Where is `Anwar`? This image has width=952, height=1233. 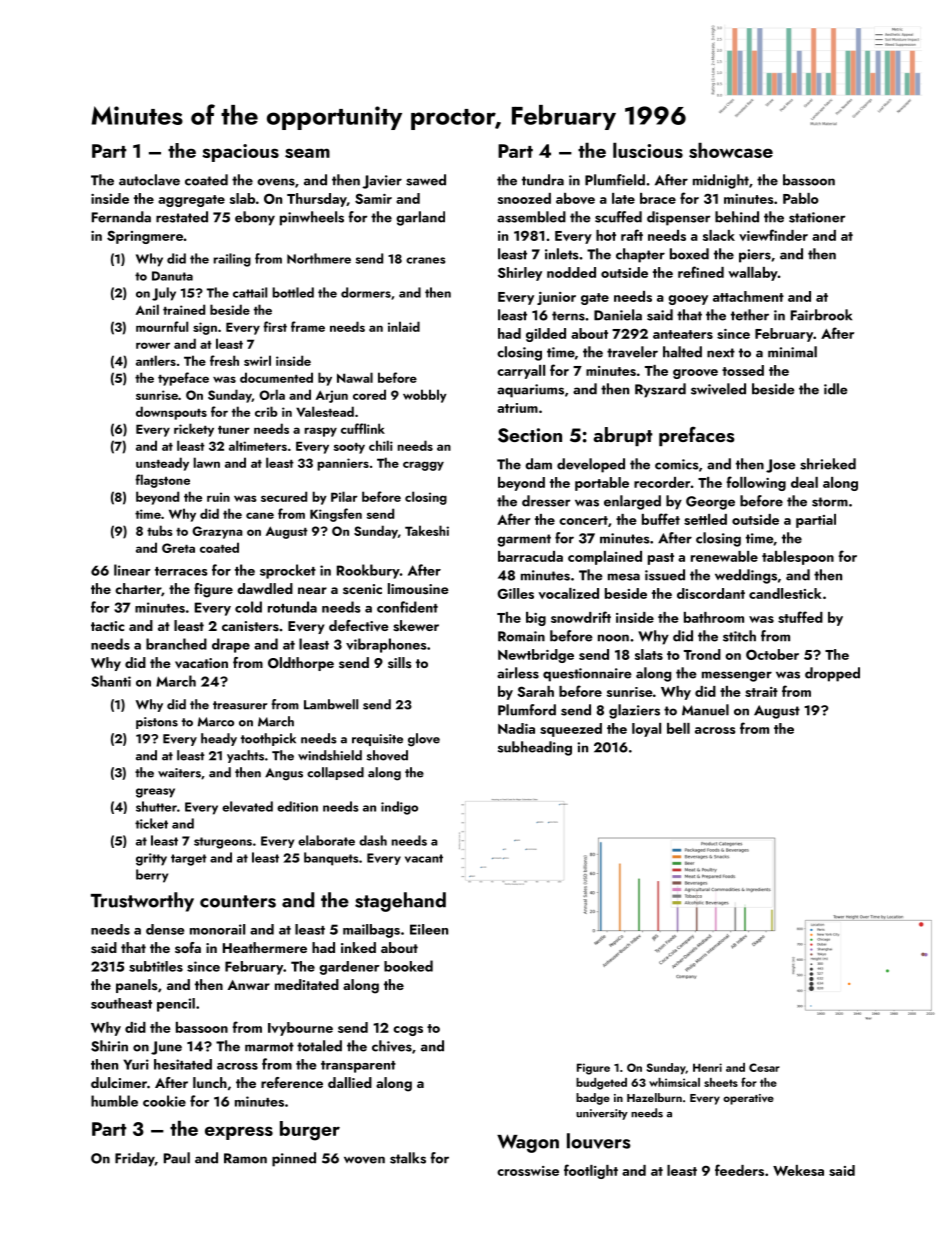
Anwar is located at coordinates (248, 985).
